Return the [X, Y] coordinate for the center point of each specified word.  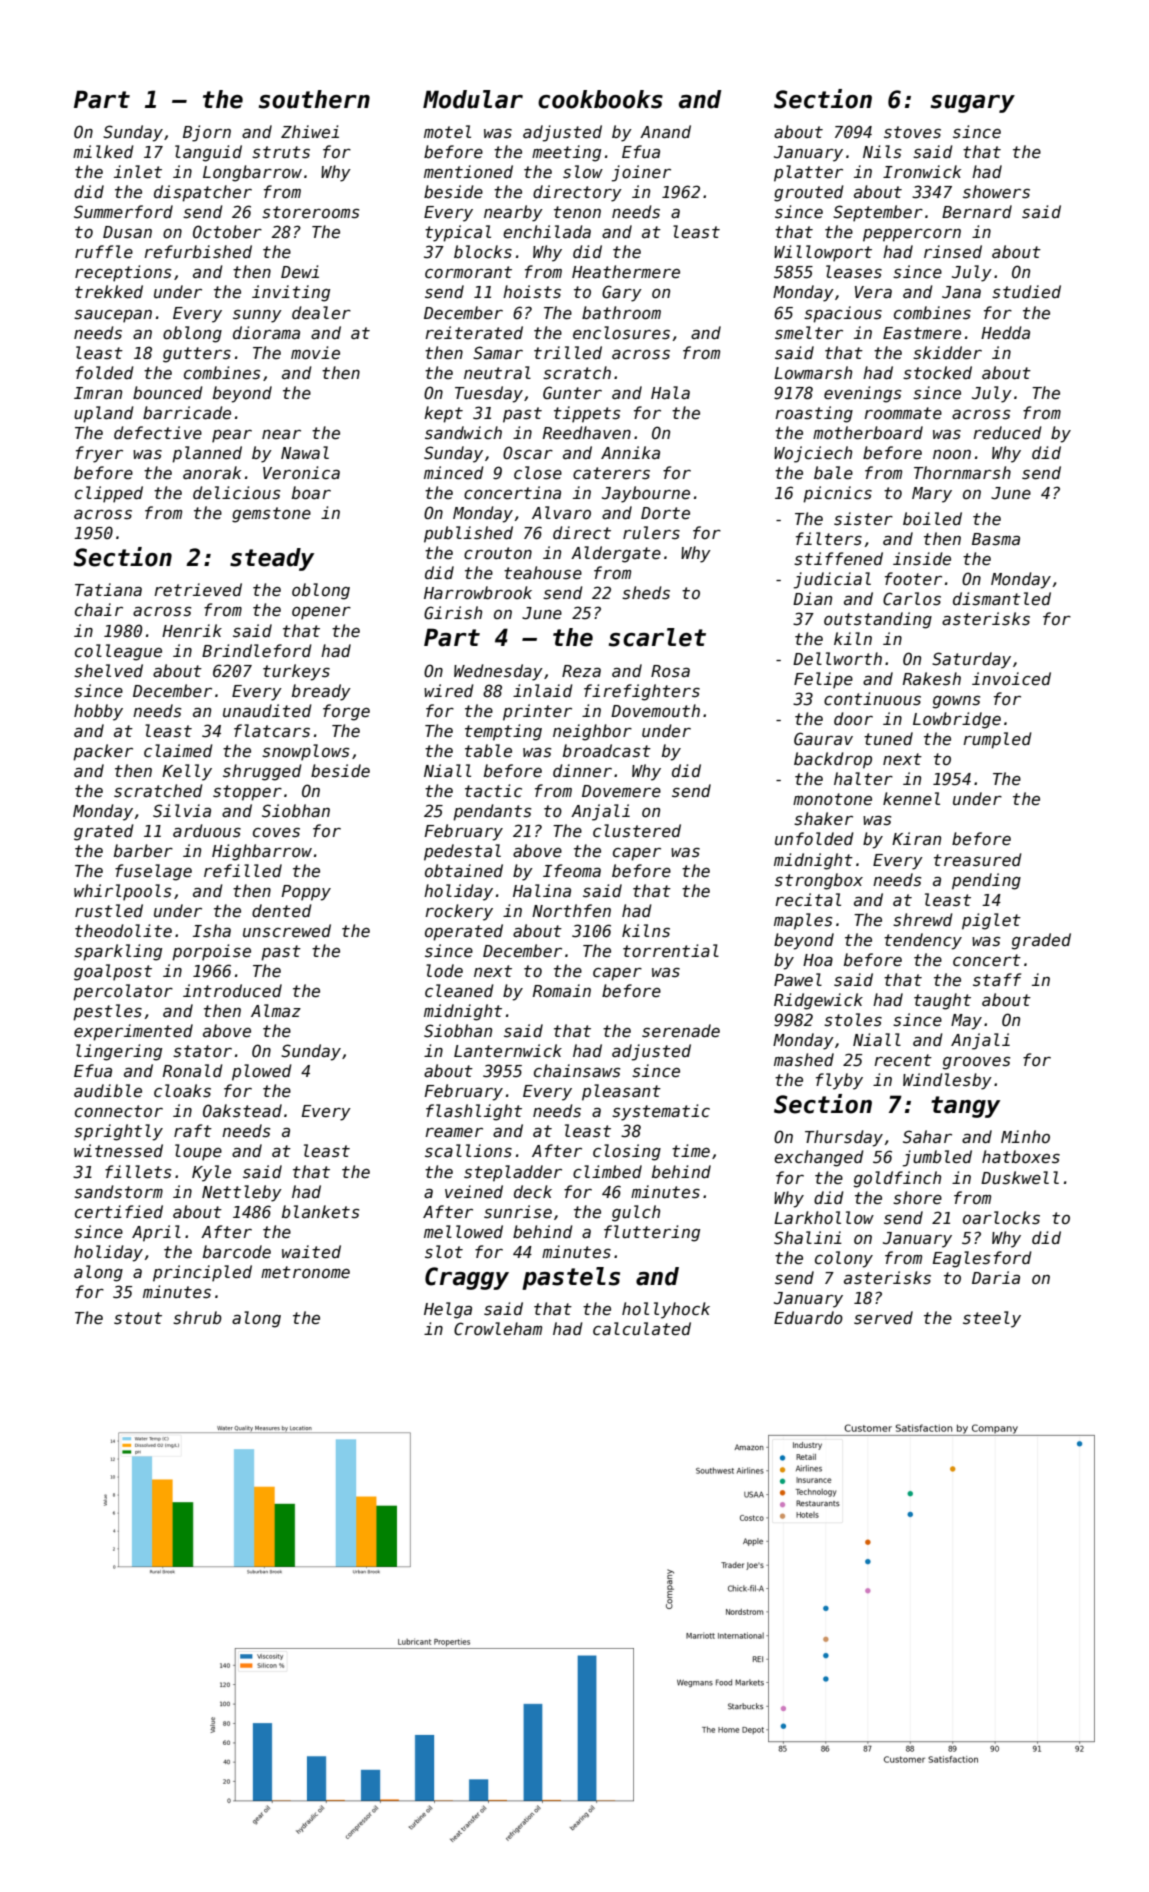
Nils [882, 152]
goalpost [113, 972]
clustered [637, 831]
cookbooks [600, 99]
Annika [630, 452]
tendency [923, 941]
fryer [99, 454]
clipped [109, 494]
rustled [109, 911]
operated [464, 932]
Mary [932, 495]
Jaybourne [646, 494]
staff [997, 979]
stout [138, 1318]
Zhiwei [310, 131]
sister [863, 518]
